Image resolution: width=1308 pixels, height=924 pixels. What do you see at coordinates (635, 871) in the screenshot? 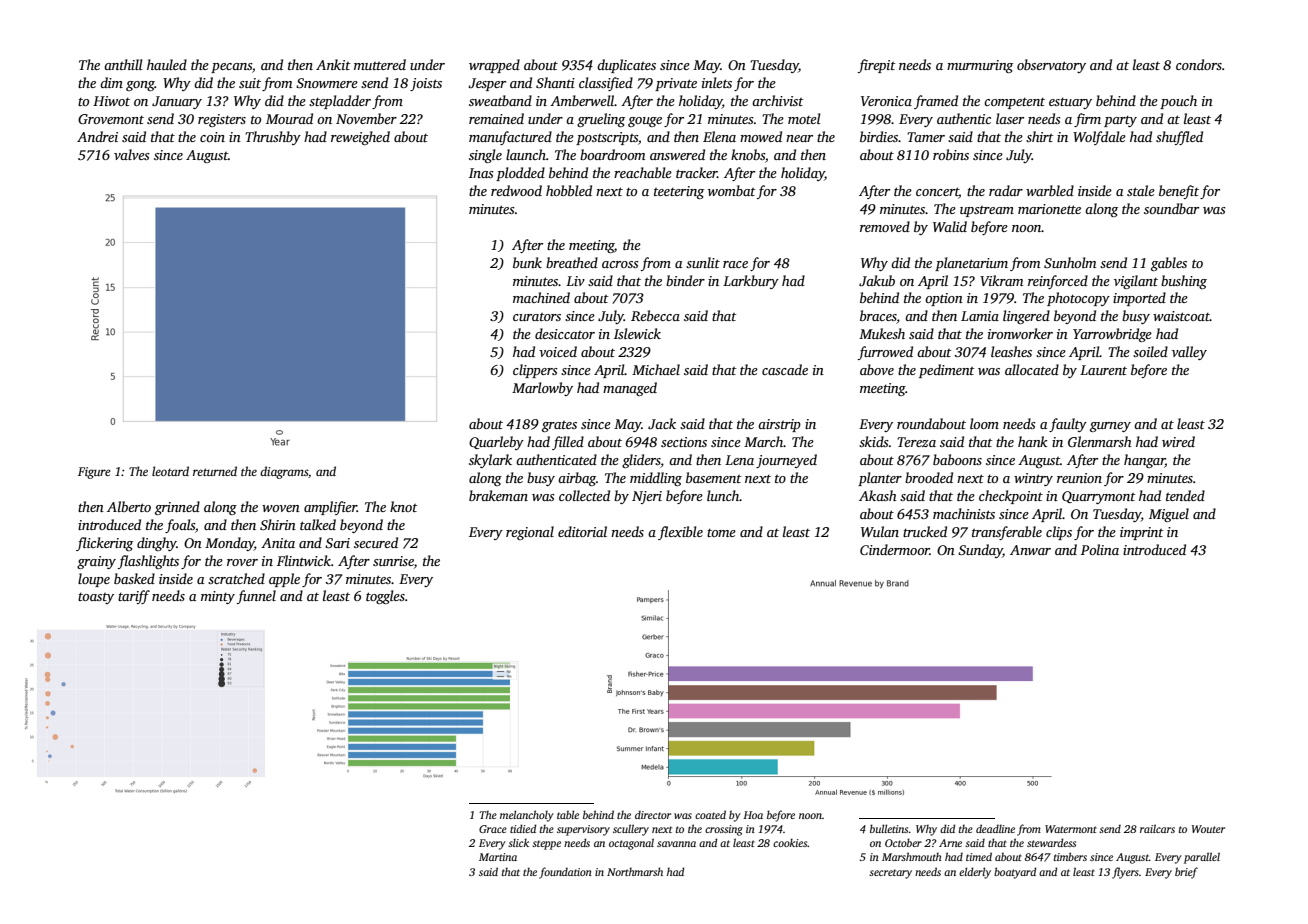
I see `Northmarsh` at bounding box center [635, 871].
